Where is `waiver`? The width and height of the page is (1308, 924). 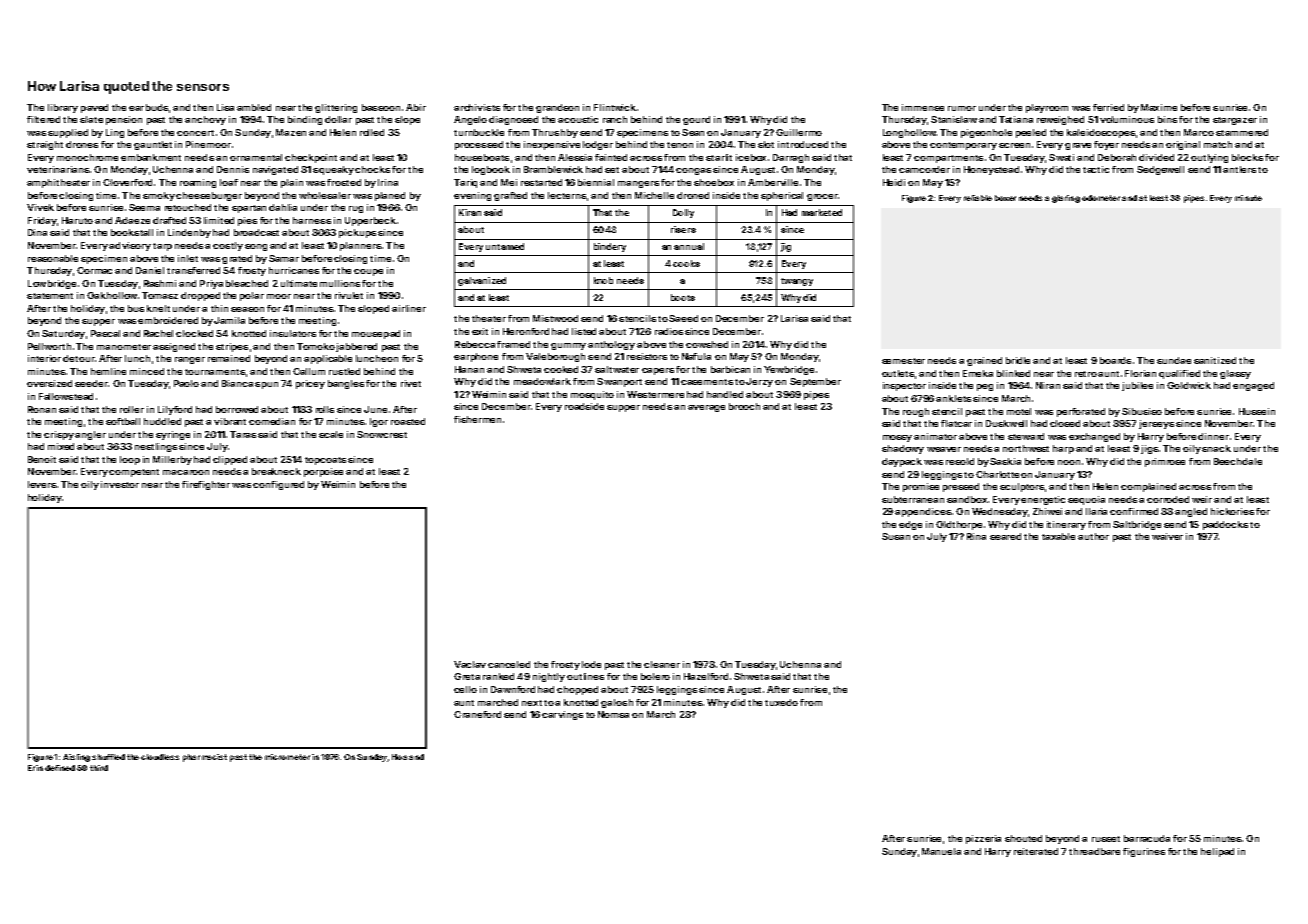 waiver is located at coordinates (1167, 536).
